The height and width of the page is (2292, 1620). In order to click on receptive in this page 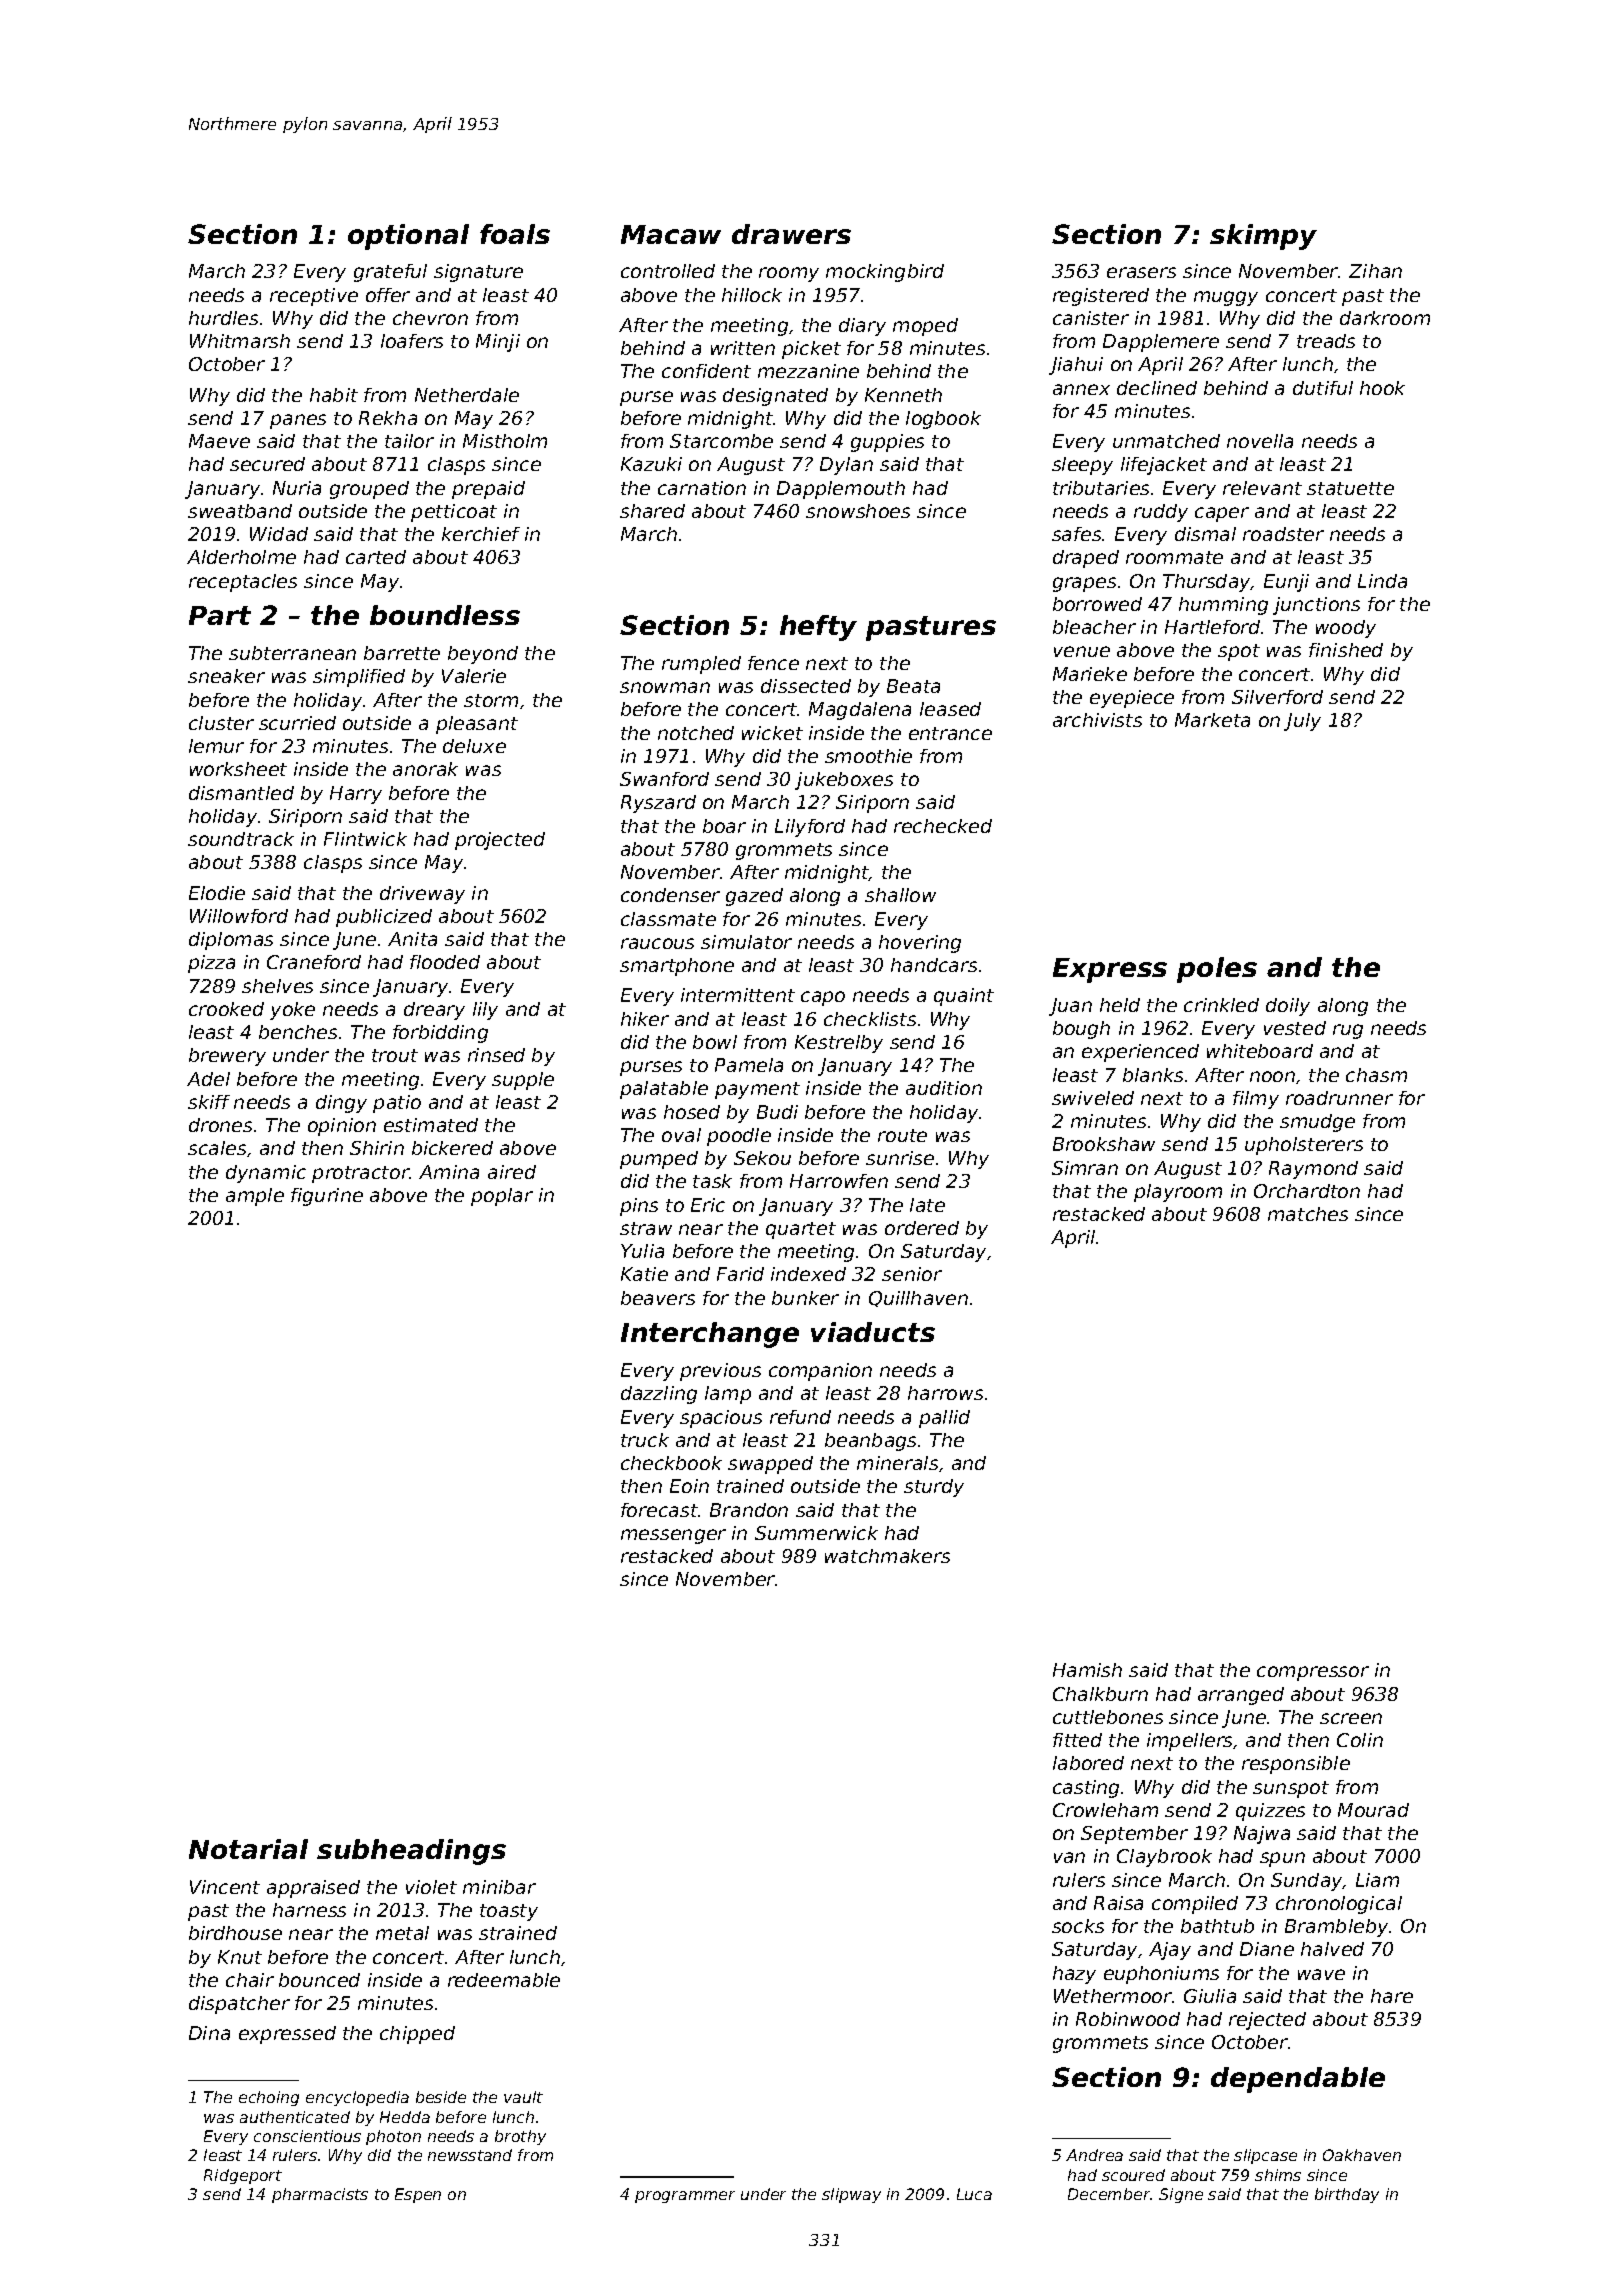, I will do `click(314, 297)`.
